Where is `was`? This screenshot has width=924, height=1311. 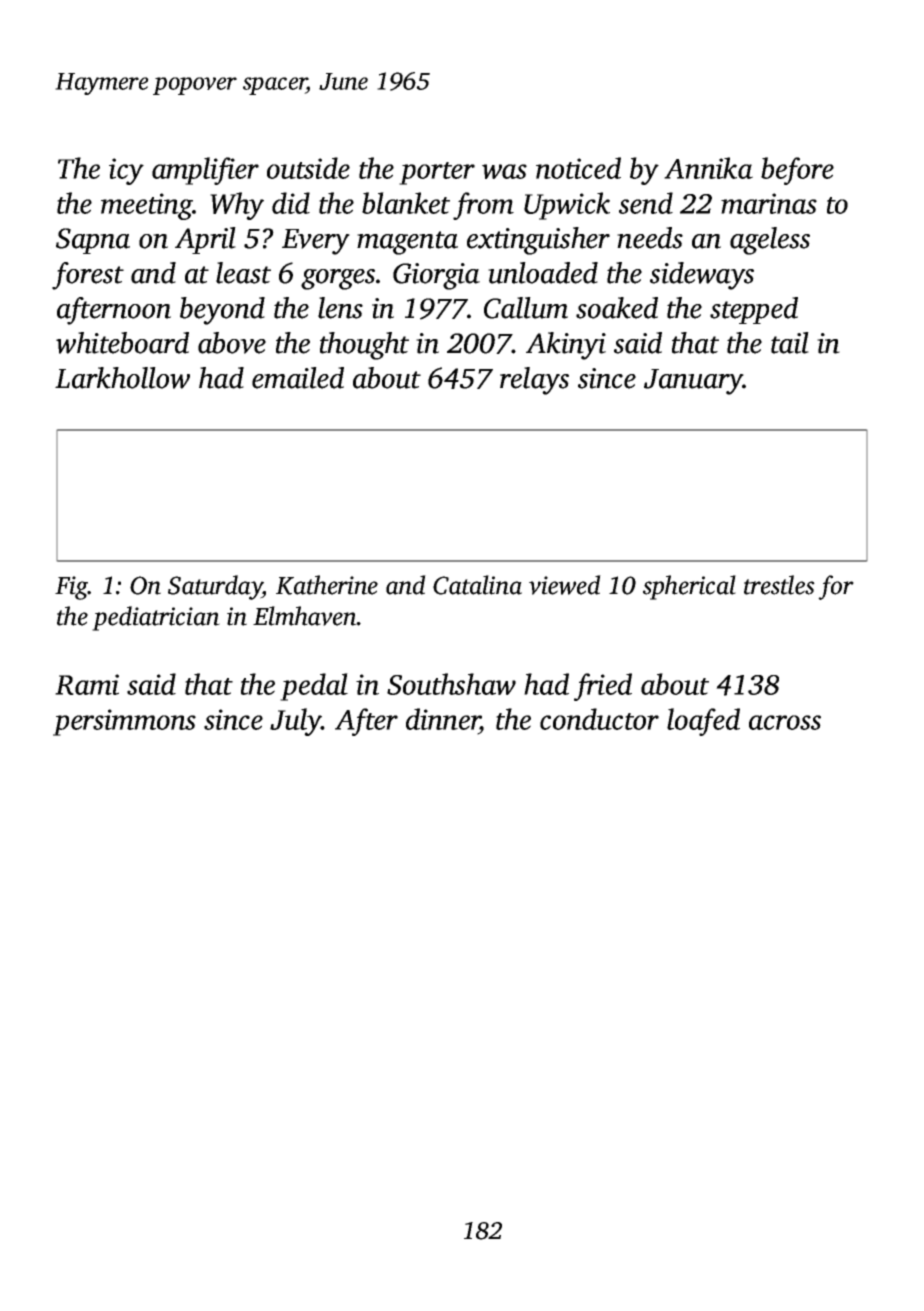
was is located at coordinates (504, 171).
